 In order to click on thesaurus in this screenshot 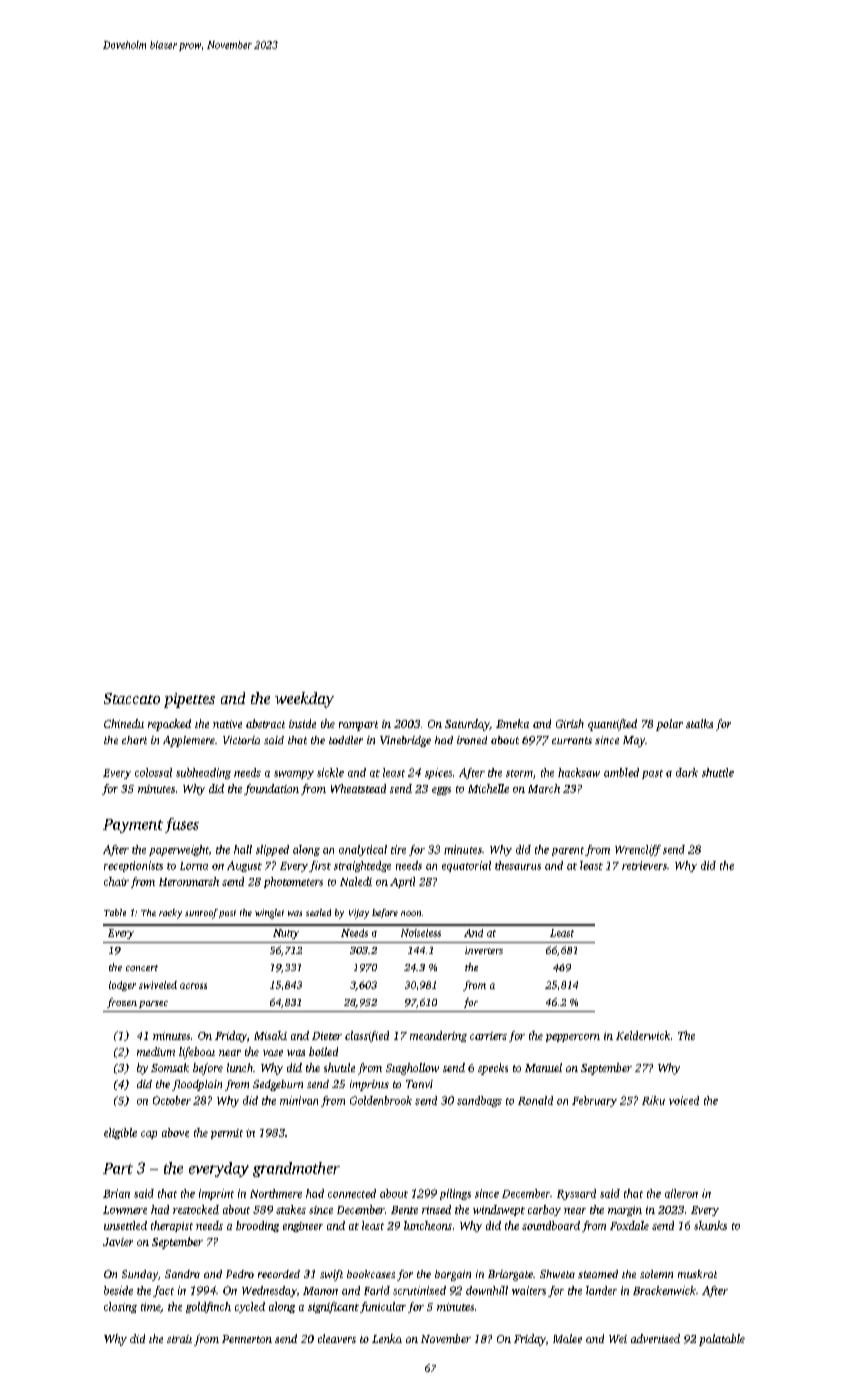, I will do `click(518, 865)`.
